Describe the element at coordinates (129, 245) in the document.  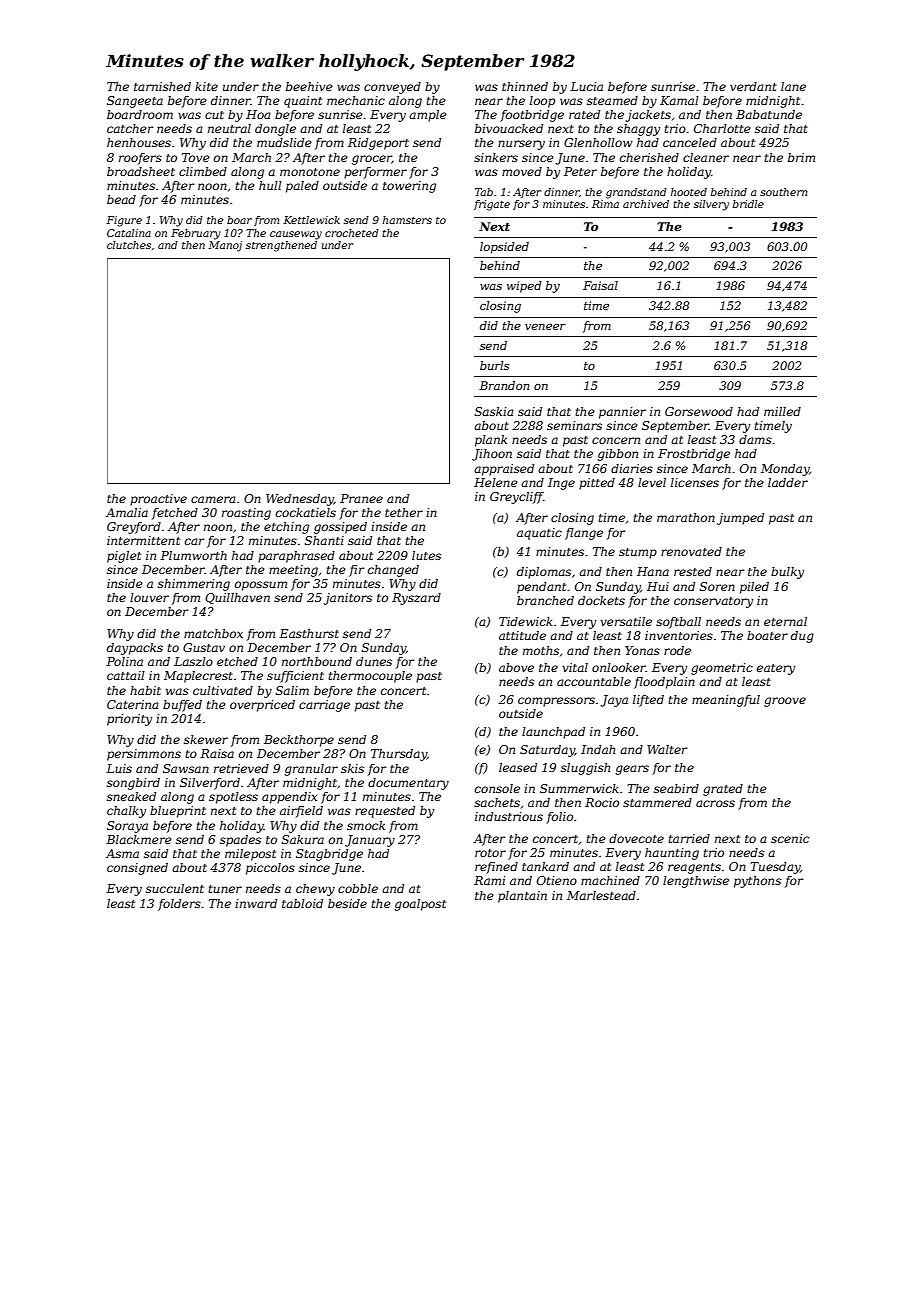
I see `clutches` at that location.
